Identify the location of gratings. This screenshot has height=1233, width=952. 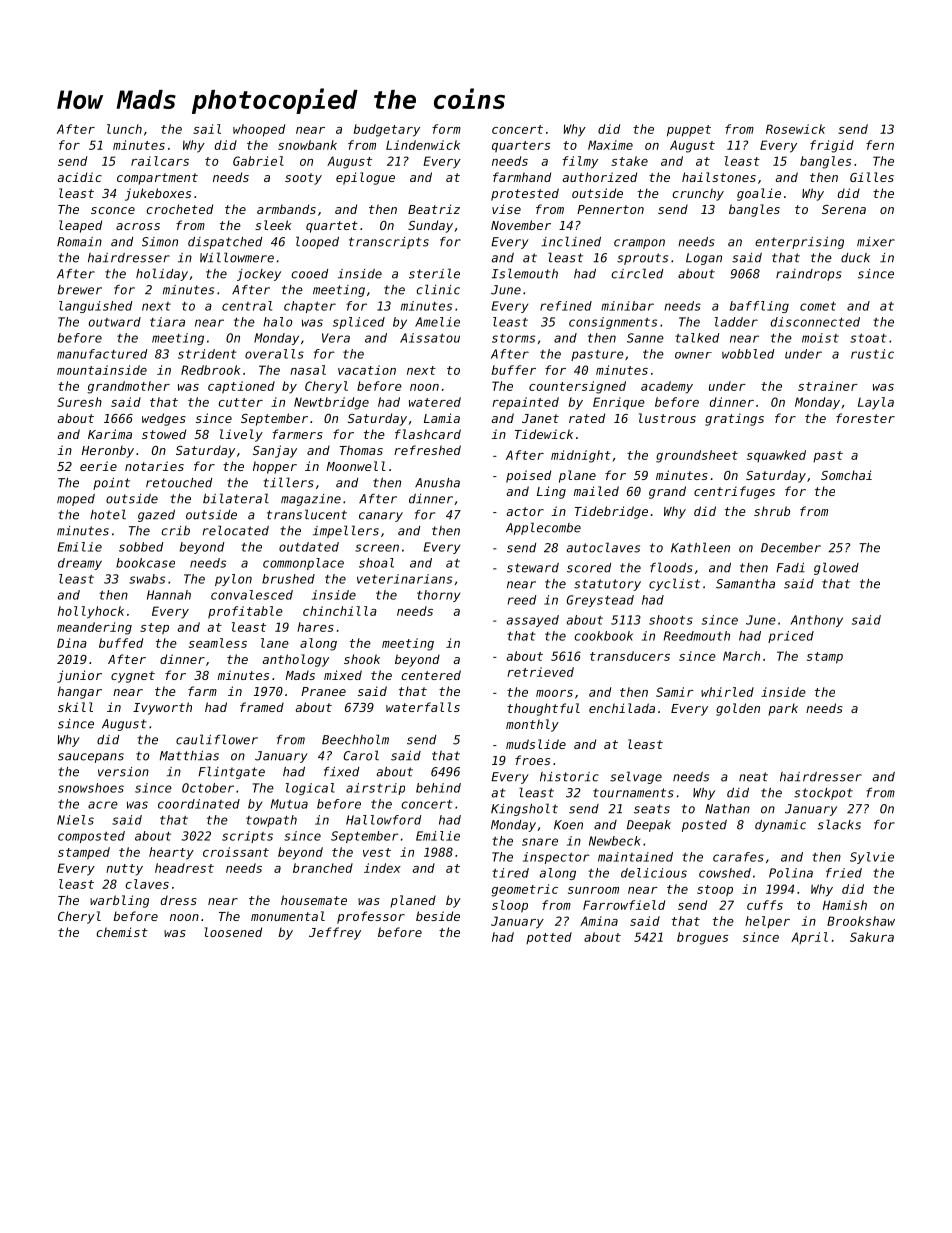
(734, 419).
